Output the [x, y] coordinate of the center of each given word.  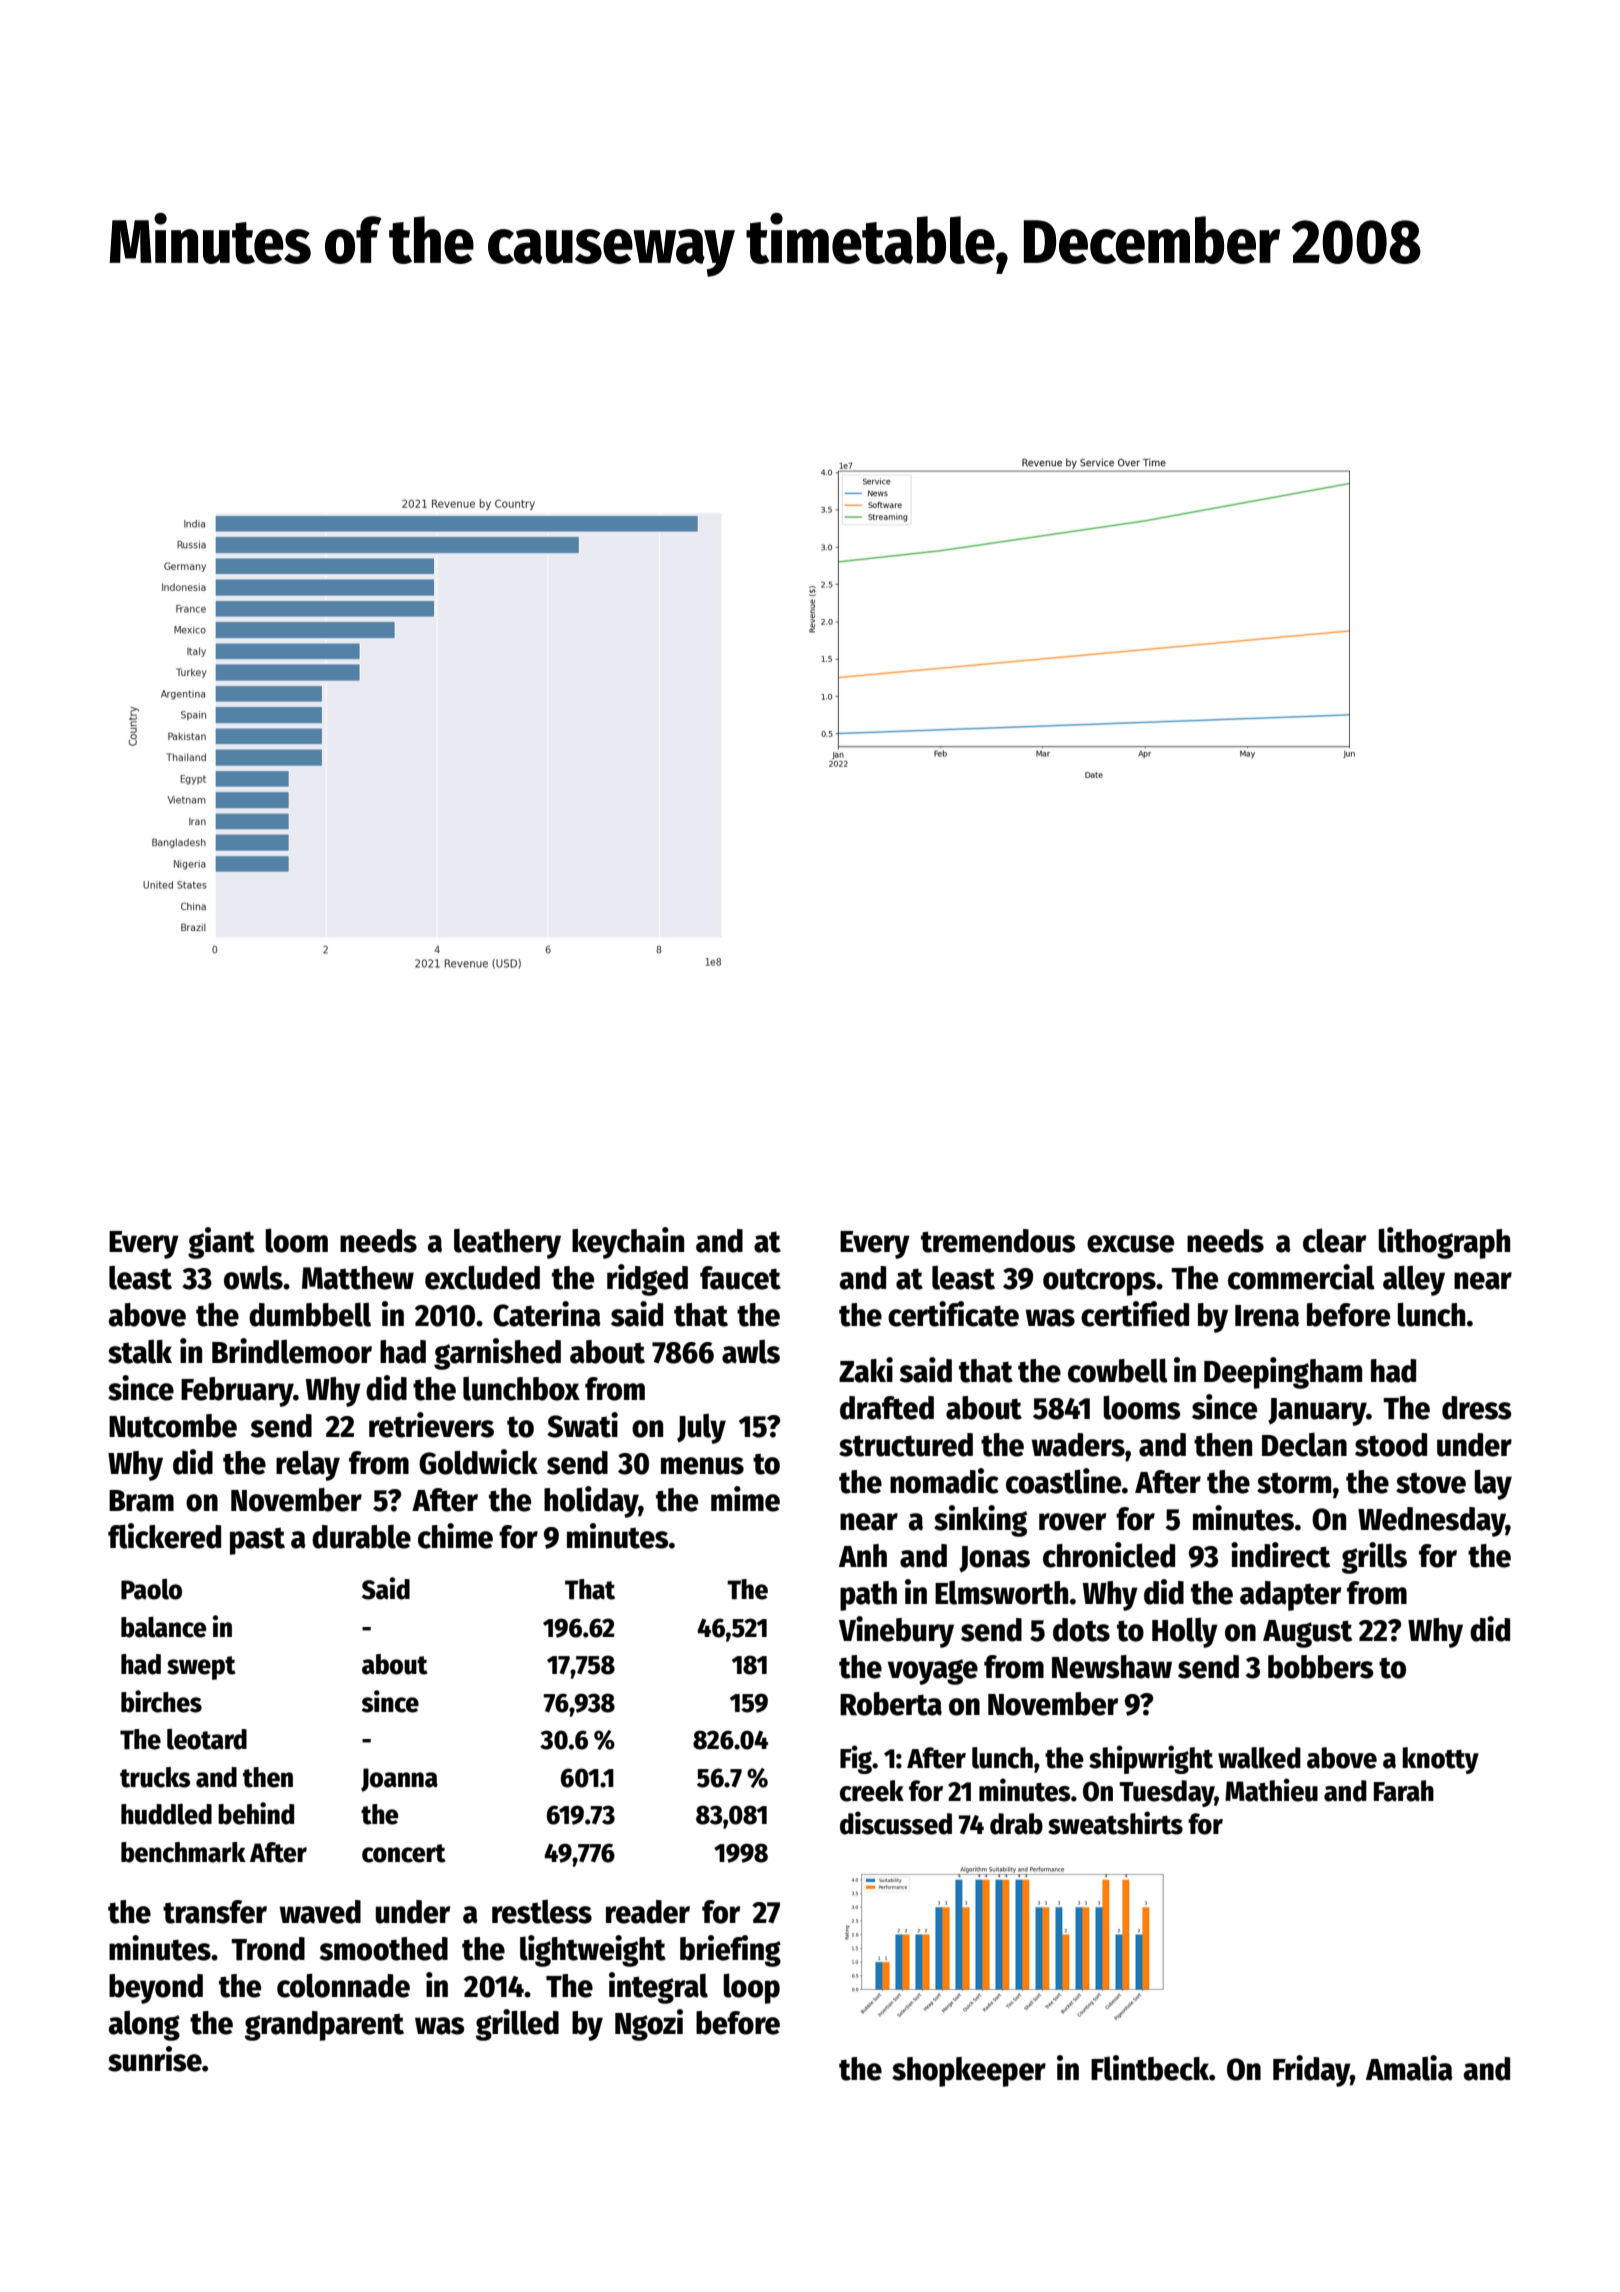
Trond [268, 1949]
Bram [141, 1501]
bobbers [1321, 1667]
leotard [207, 1739]
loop [751, 1988]
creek [872, 1791]
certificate [953, 1314]
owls [253, 1277]
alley [1414, 1280]
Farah [1404, 1791]
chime [455, 1536]
